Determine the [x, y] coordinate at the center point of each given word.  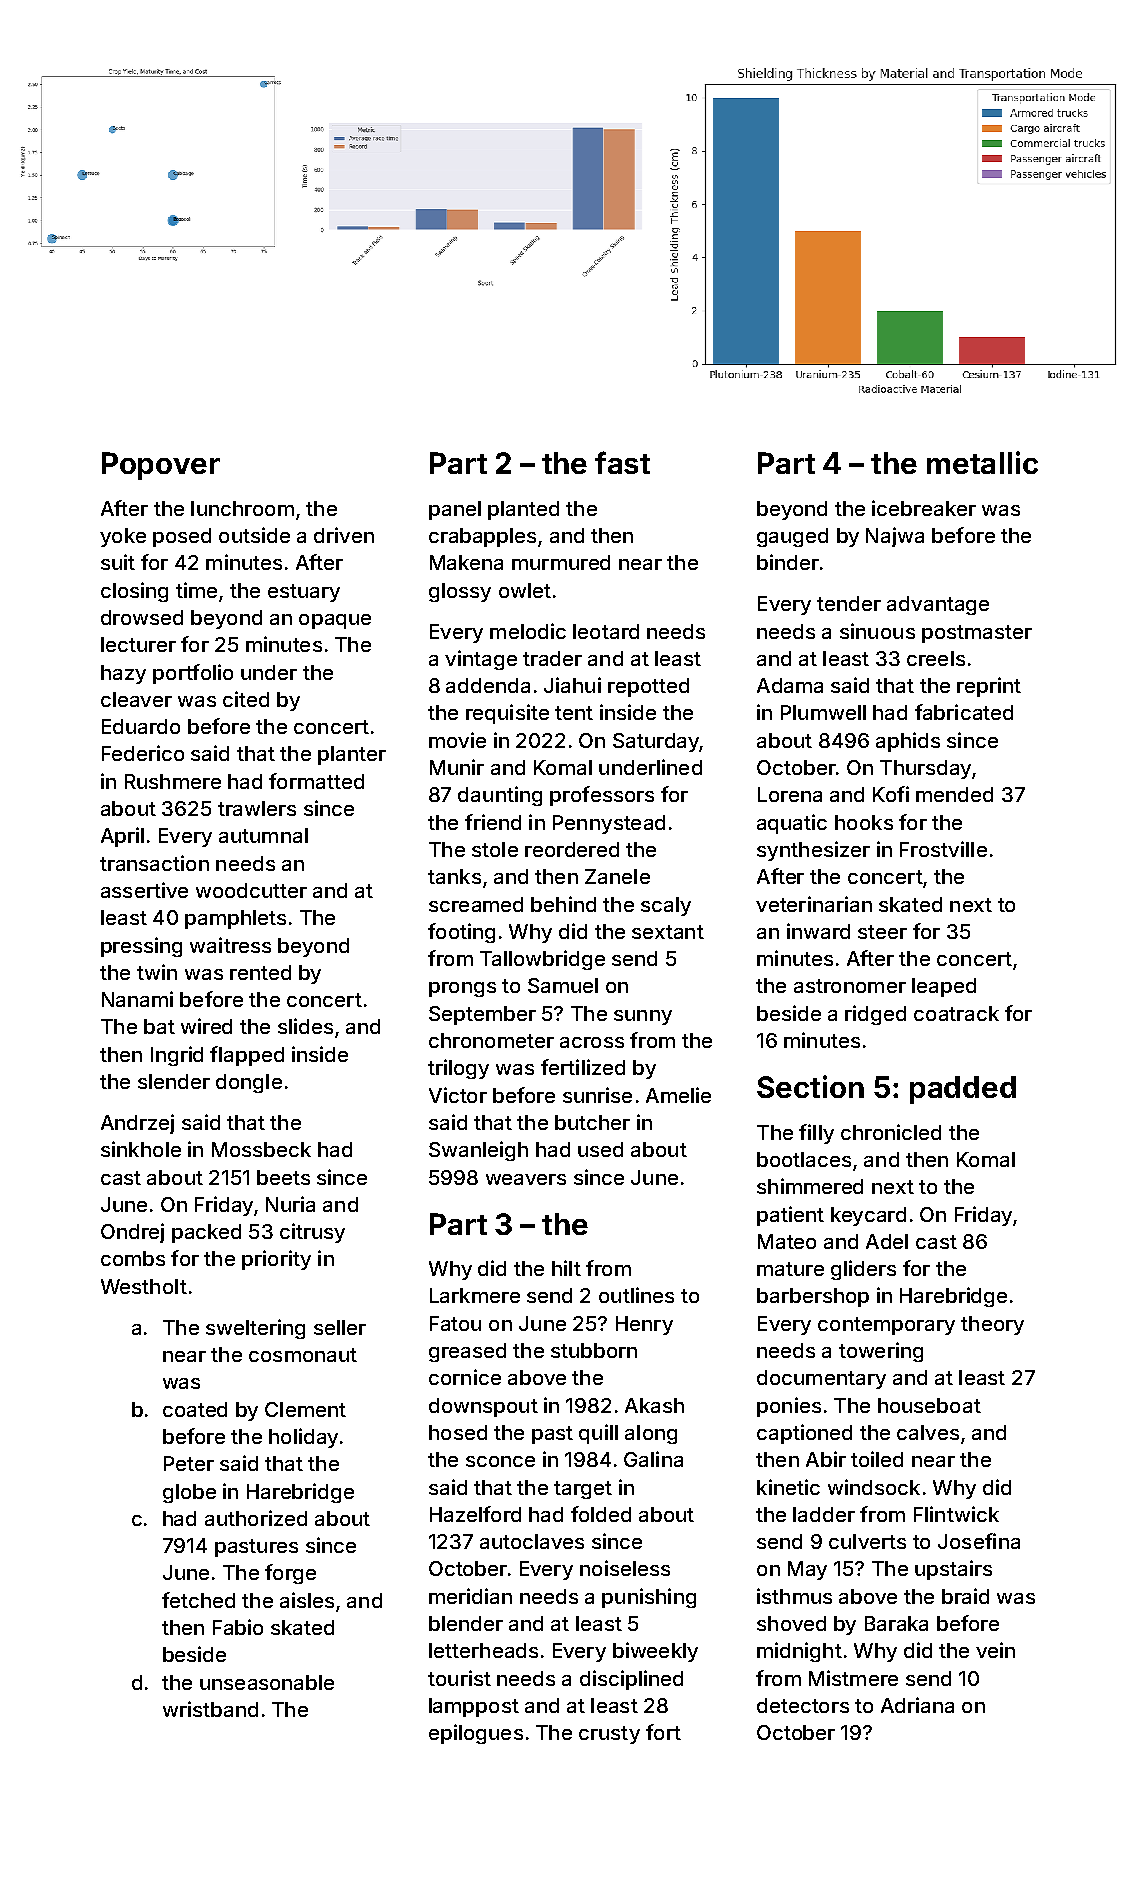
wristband [210, 1709]
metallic [982, 462]
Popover [161, 466]
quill [598, 1434]
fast [622, 462]
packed [206, 1233]
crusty [609, 1735]
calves [928, 1432]
